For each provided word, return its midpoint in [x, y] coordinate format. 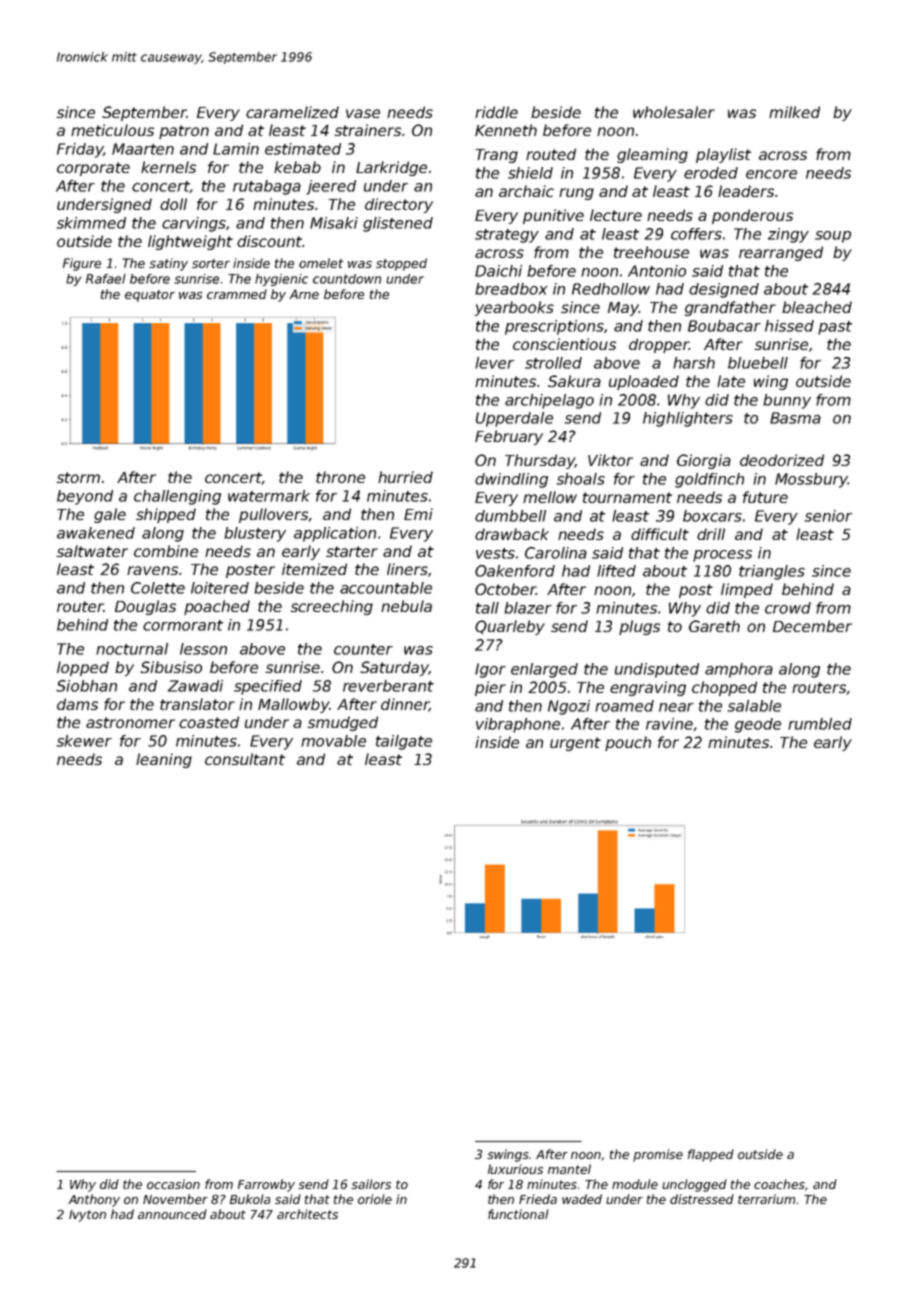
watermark [269, 496]
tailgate [404, 742]
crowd [788, 608]
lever [494, 363]
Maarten [143, 149]
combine [166, 551]
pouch [628, 743]
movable [333, 741]
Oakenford [515, 571]
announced [172, 1214]
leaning [164, 760]
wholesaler [674, 112]
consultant [245, 759]
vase [363, 113]
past [835, 328]
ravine [669, 724]
